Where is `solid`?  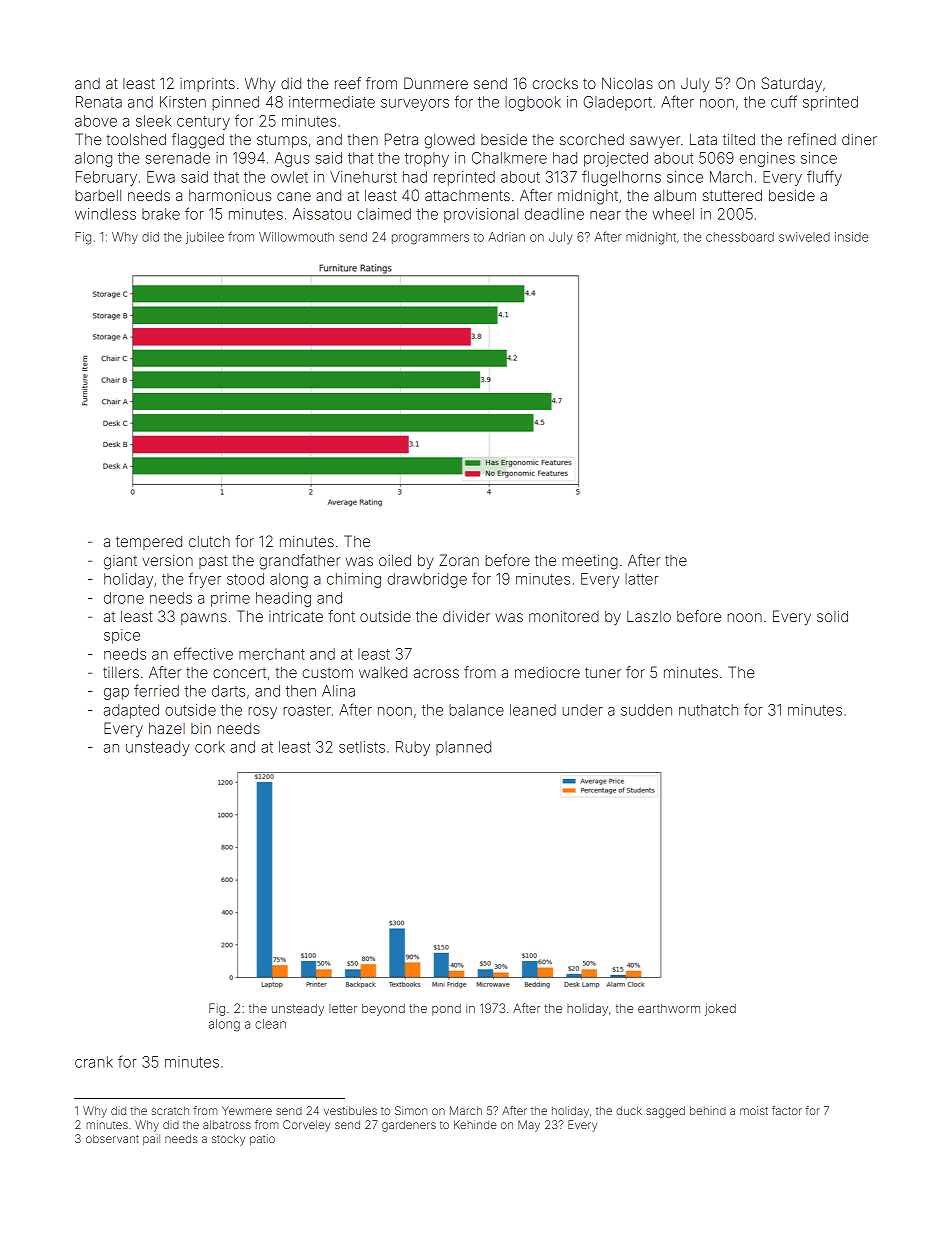 solid is located at coordinates (832, 616).
